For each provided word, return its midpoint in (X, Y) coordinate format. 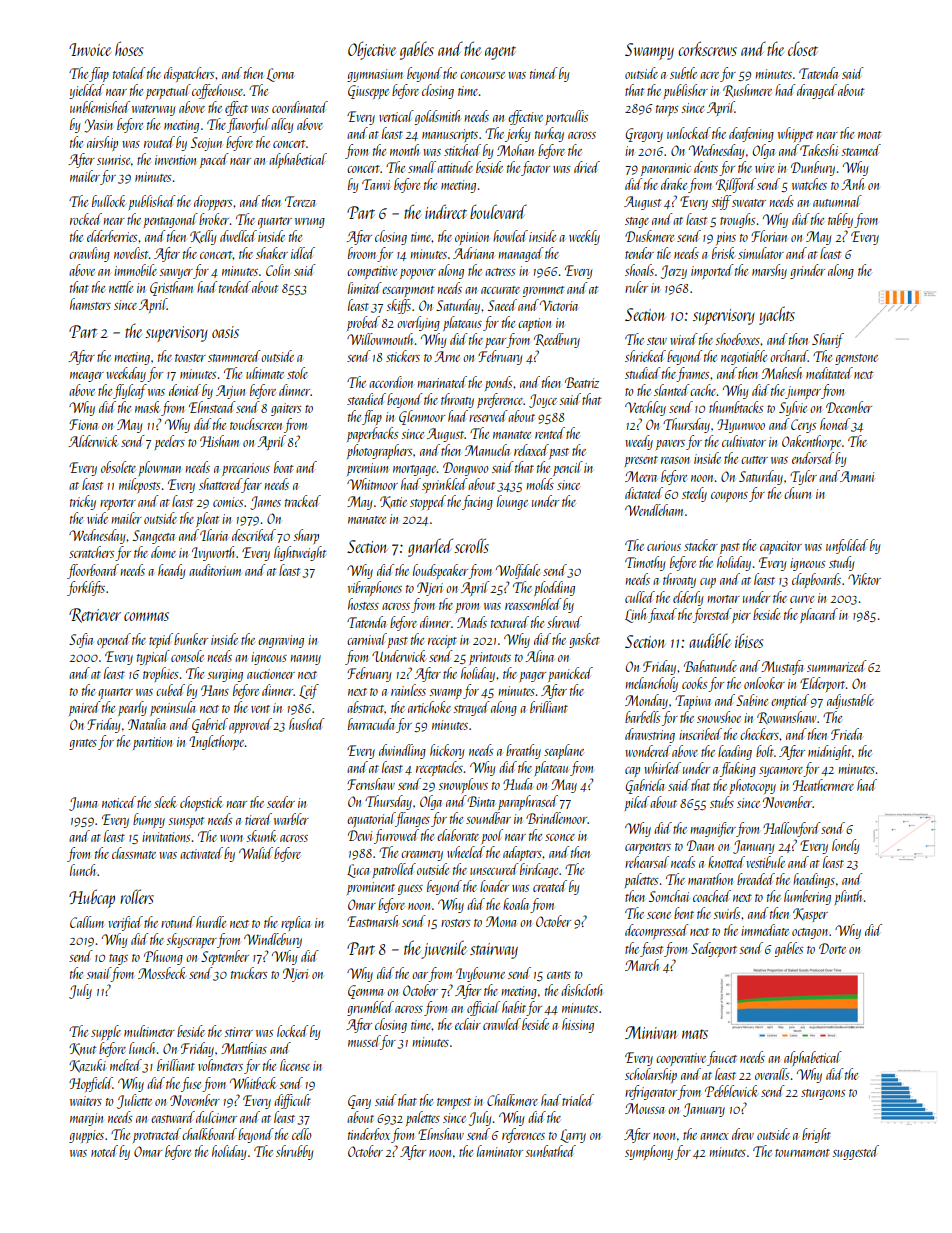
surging (225, 675)
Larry (573, 1136)
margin (86, 1119)
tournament (802, 1153)
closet (803, 48)
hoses (129, 48)
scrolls (471, 545)
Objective (372, 50)
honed (835, 424)
